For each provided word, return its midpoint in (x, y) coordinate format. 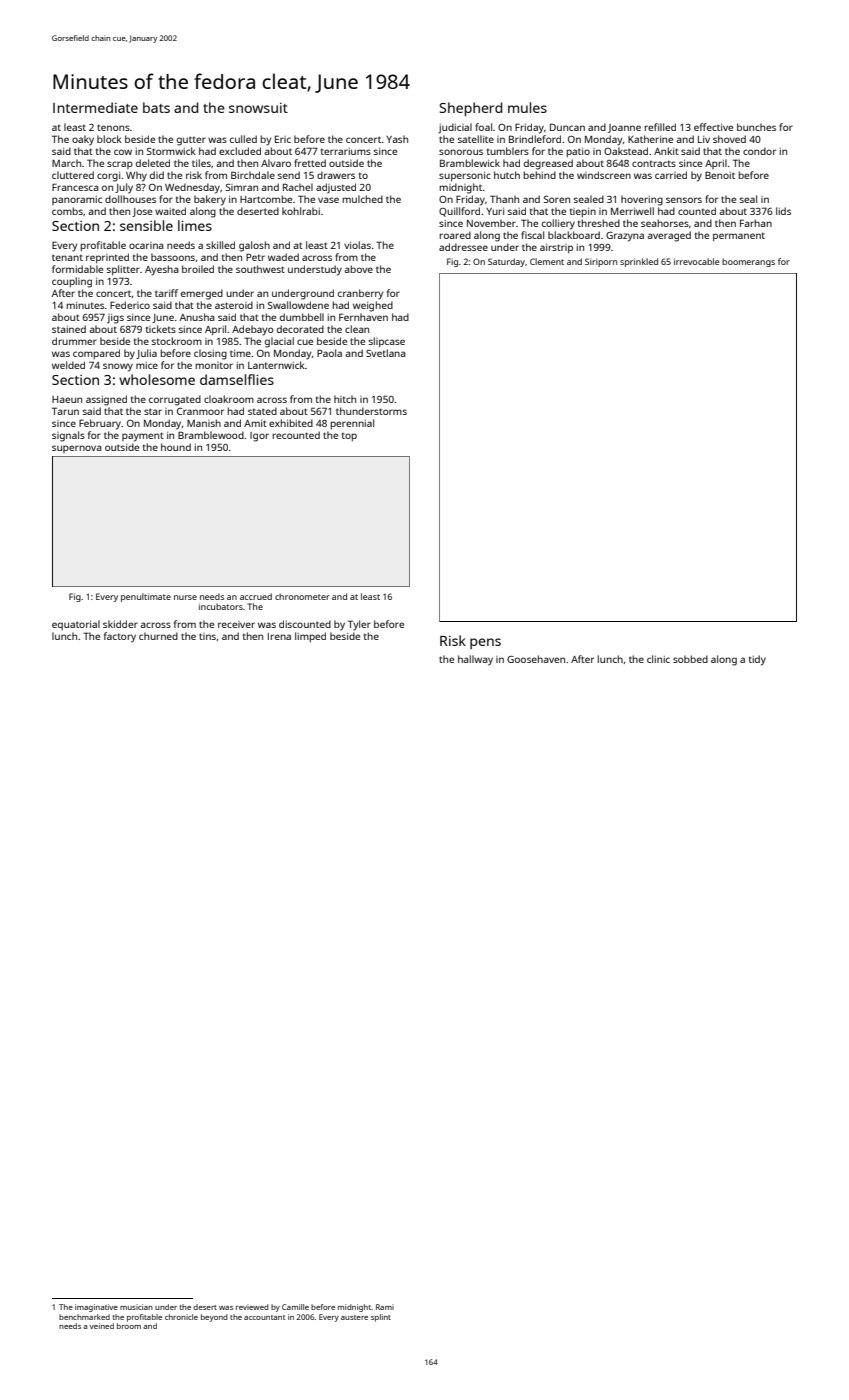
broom (129, 1326)
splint (381, 1318)
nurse (185, 597)
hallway (475, 660)
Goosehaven (536, 659)
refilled (660, 127)
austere (354, 1317)
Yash (397, 139)
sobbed (690, 659)
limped (310, 637)
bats (156, 107)
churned (158, 636)
